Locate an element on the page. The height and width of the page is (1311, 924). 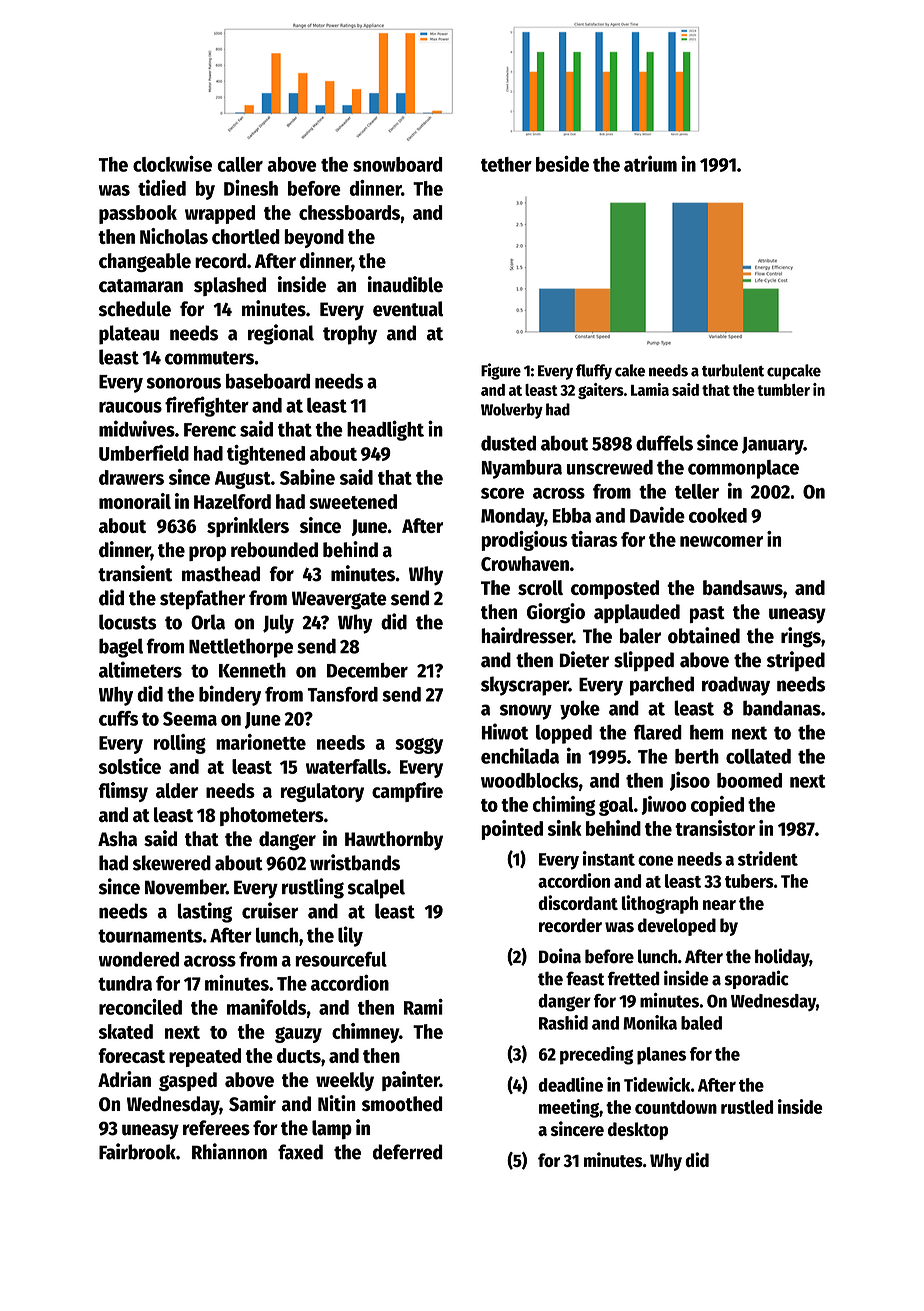
faxed is located at coordinates (300, 1152).
